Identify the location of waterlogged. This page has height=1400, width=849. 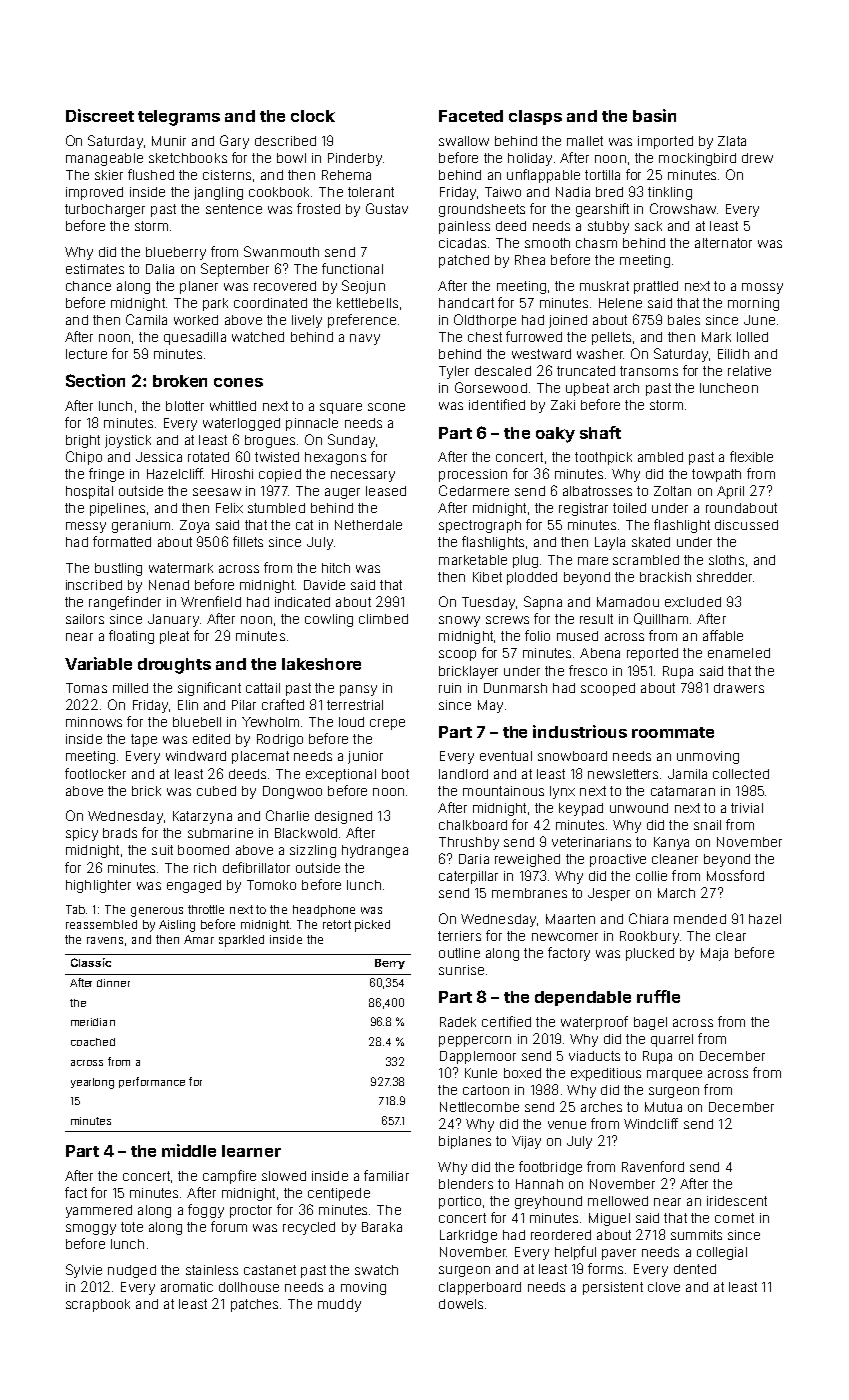
(241, 424).
